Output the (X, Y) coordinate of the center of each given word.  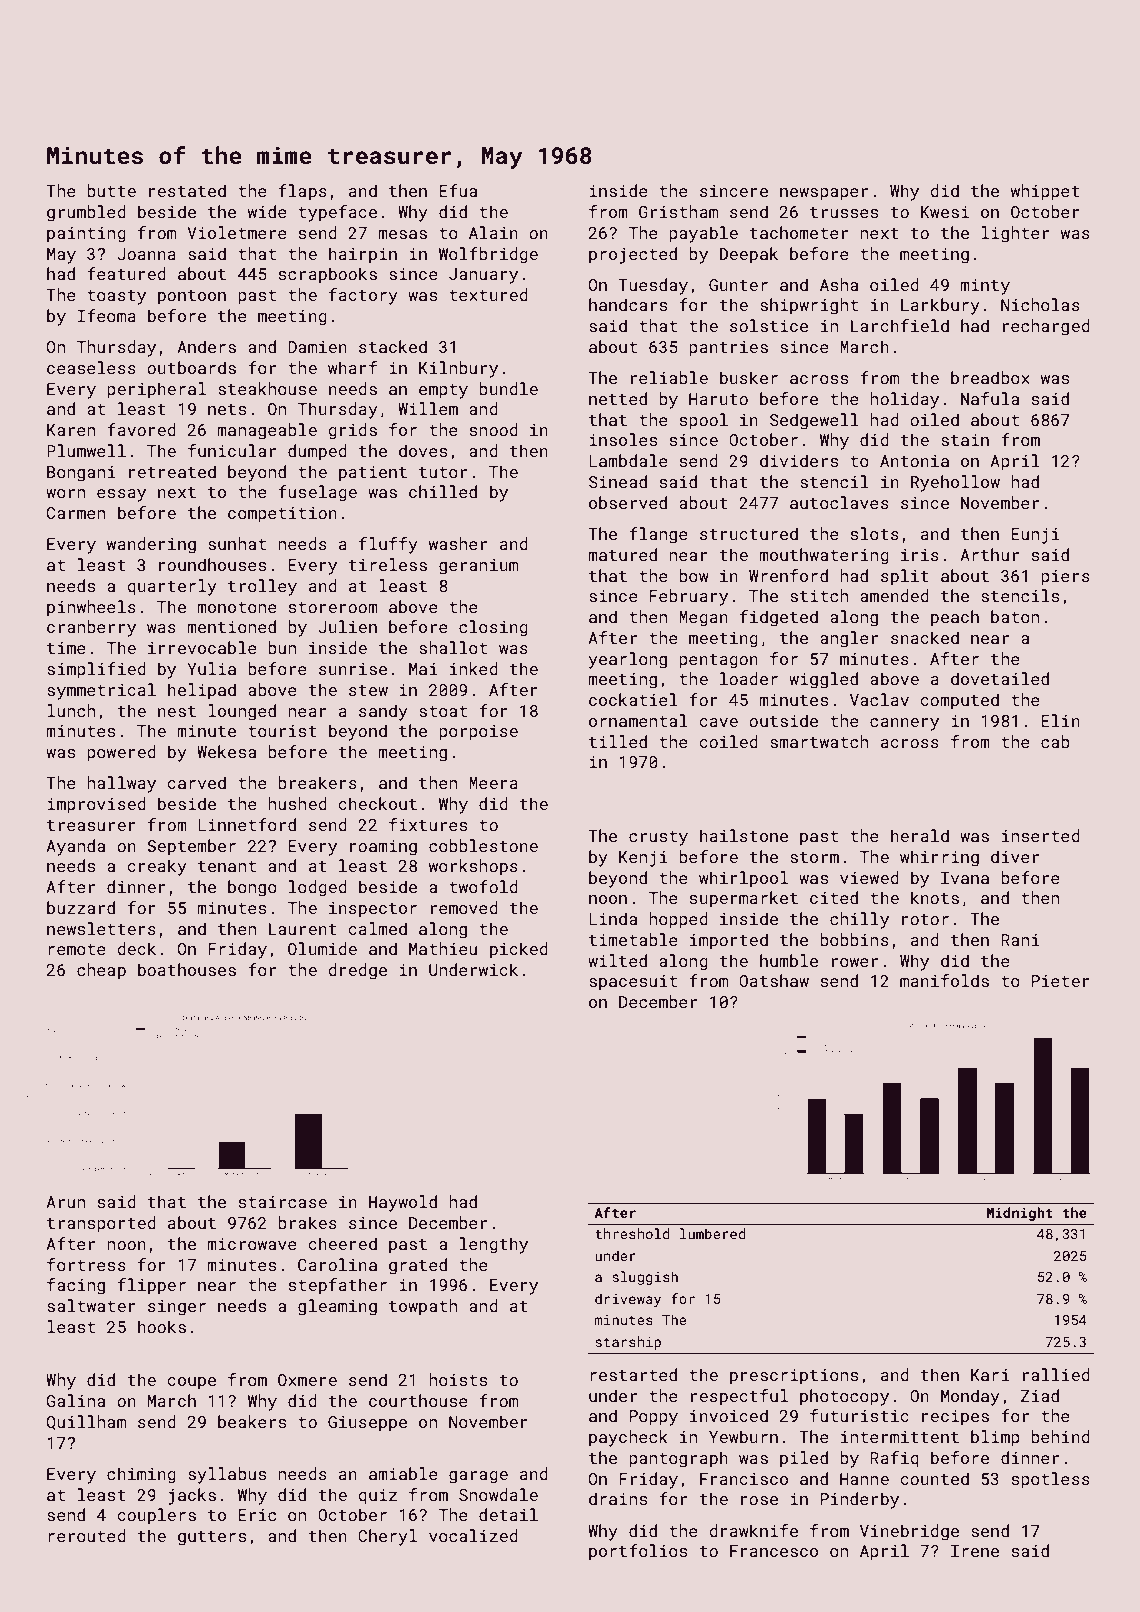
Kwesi (945, 212)
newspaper (824, 194)
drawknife (753, 1530)
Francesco (774, 1551)
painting (86, 235)
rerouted (87, 1535)
